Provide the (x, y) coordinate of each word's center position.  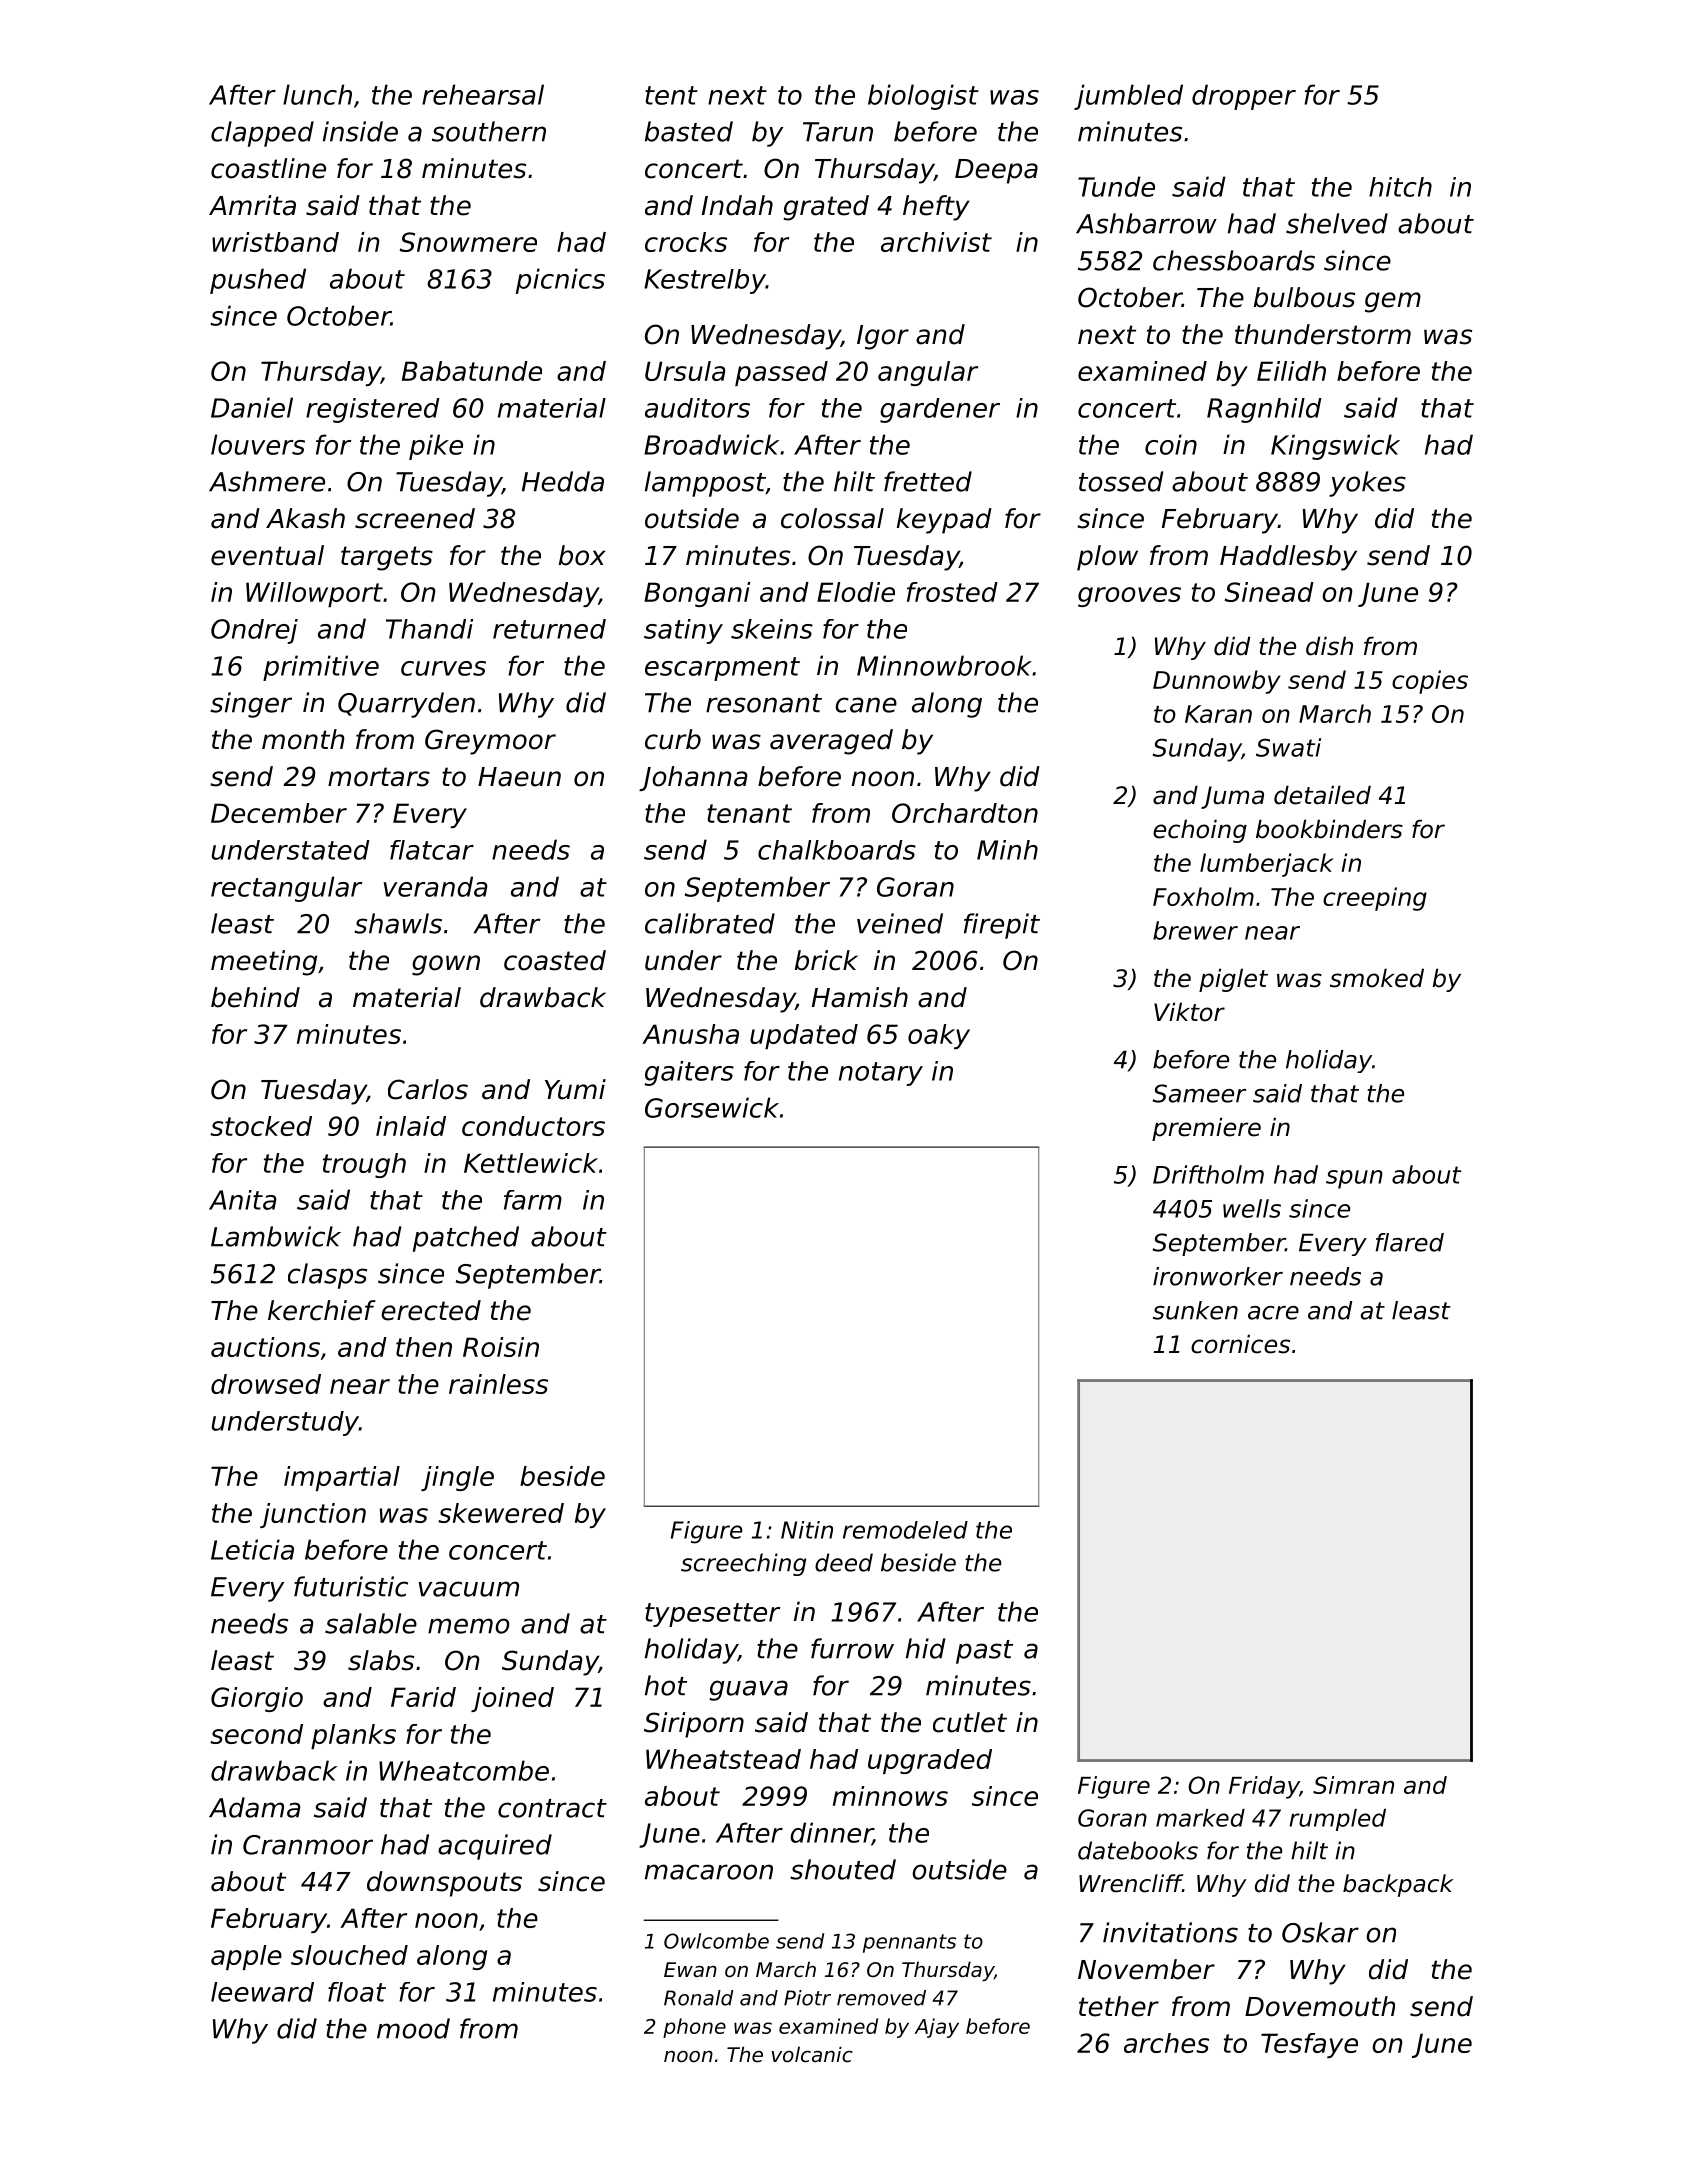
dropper (1244, 97)
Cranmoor (308, 1845)
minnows (890, 1796)
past (984, 1652)
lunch (317, 94)
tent (671, 95)
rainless (498, 1384)
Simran (1353, 1785)
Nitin (807, 1530)
